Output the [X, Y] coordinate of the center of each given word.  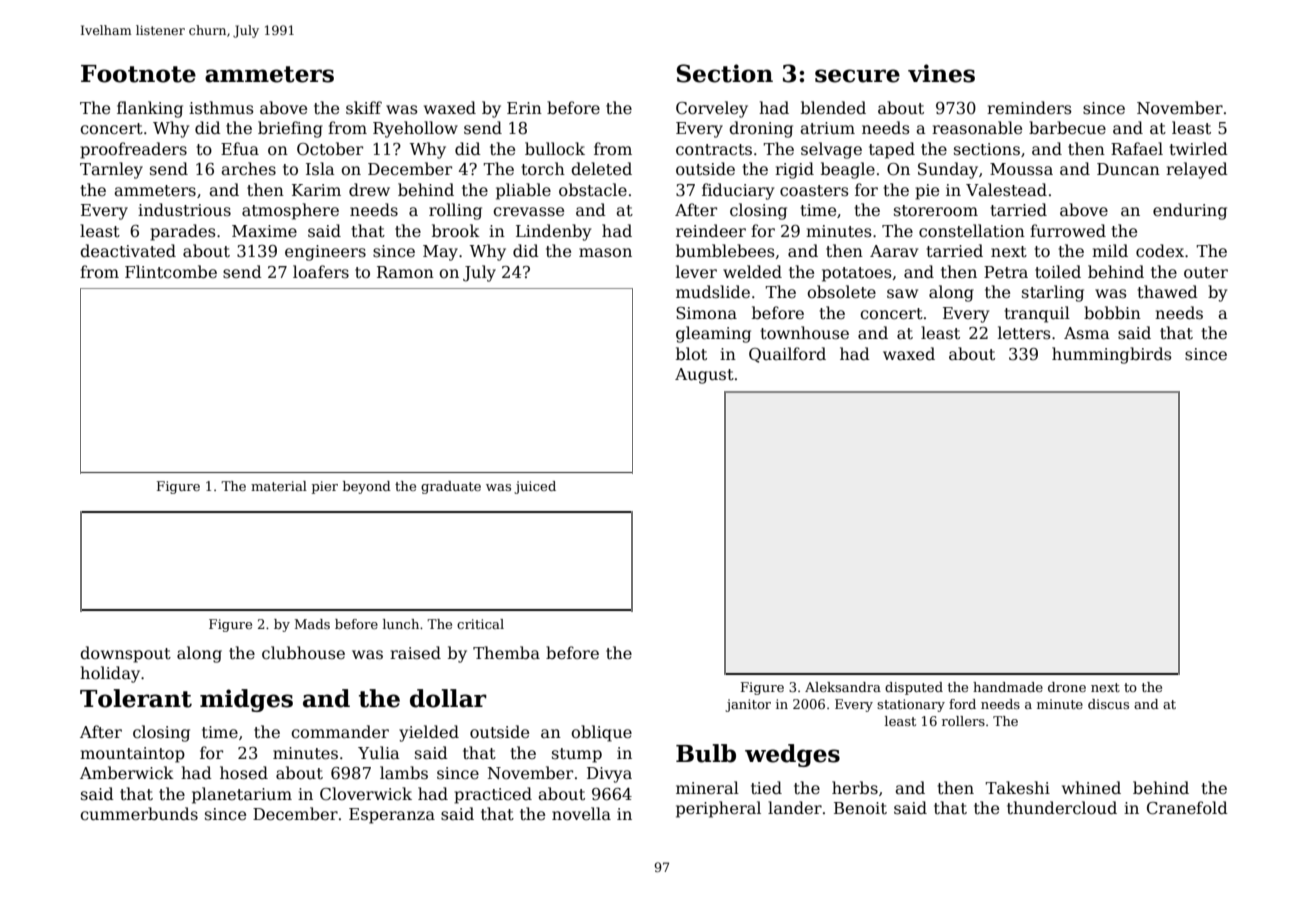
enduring [1190, 211]
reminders [1029, 108]
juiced [535, 487]
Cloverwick [366, 794]
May [440, 253]
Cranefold [1187, 808]
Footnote [138, 74]
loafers [321, 272]
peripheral [718, 809]
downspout [125, 654]
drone [1067, 687]
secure [857, 76]
